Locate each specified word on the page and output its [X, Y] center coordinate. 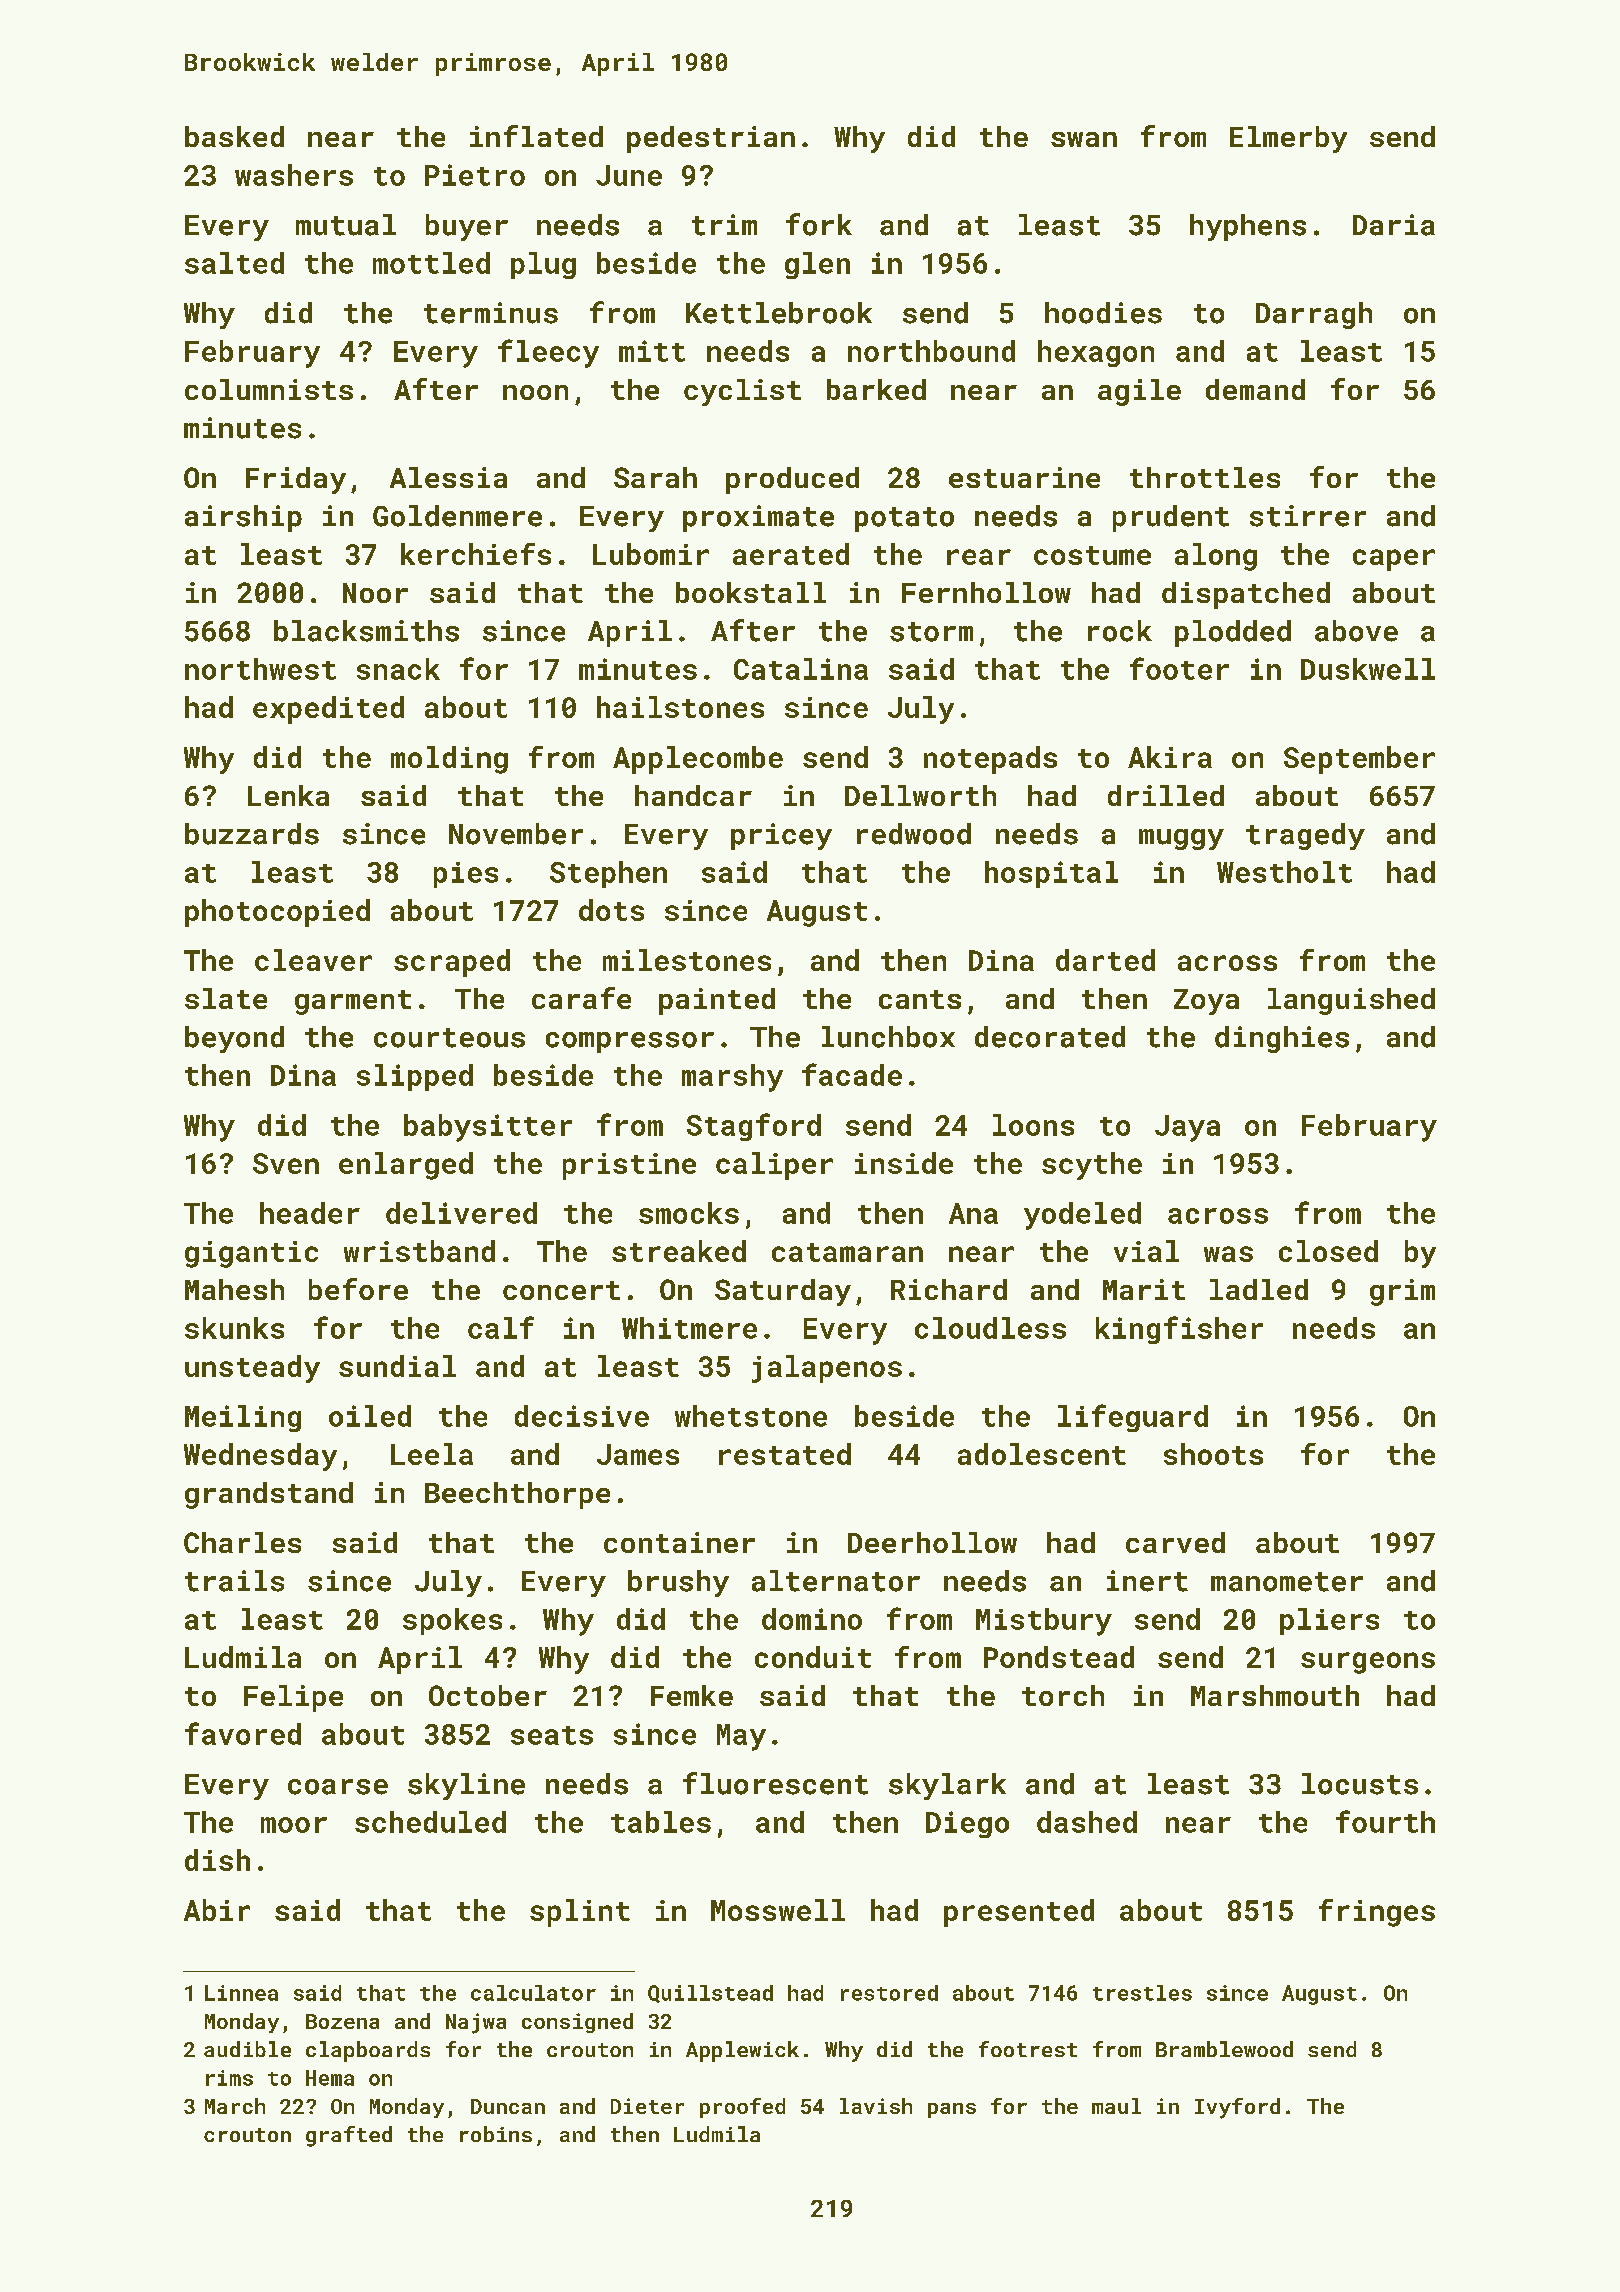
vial [1146, 1251]
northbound [931, 351]
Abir [217, 1910]
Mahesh [234, 1289]
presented [1019, 1913]
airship [243, 518]
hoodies [1103, 313]
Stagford [754, 1127]
